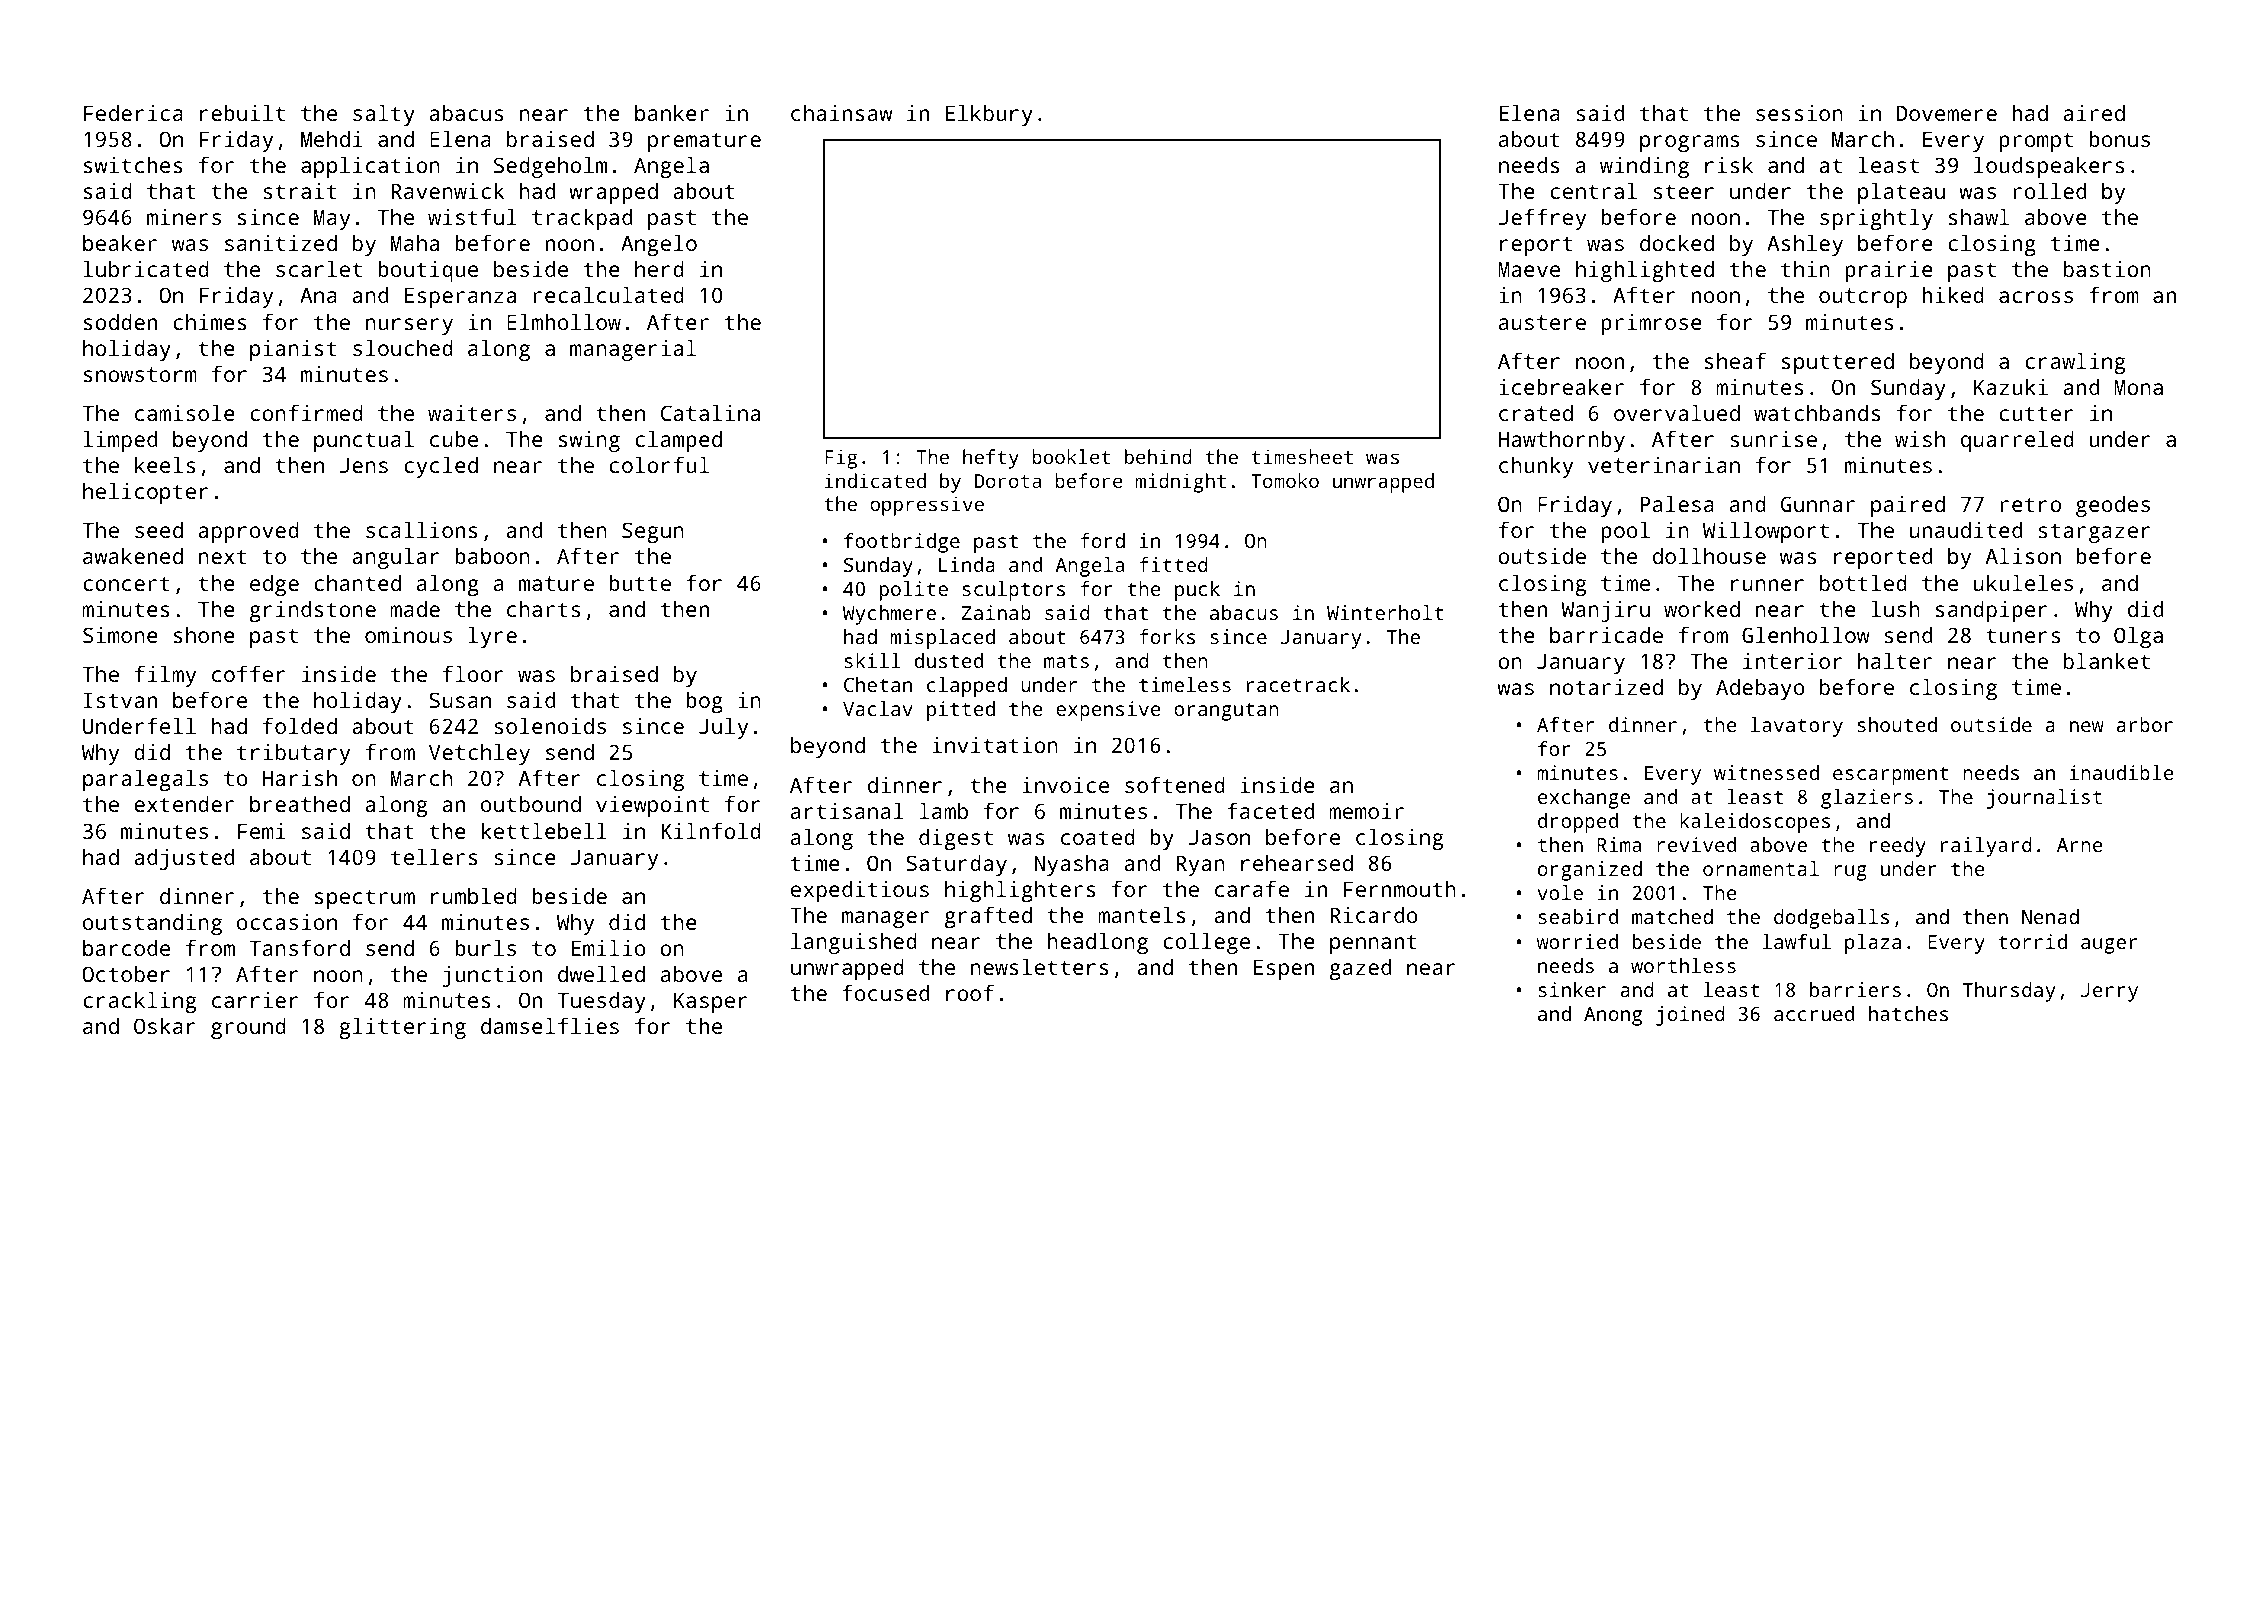 This screenshot has height=1601, width=2264. I want to click on damselflies, so click(550, 1025).
